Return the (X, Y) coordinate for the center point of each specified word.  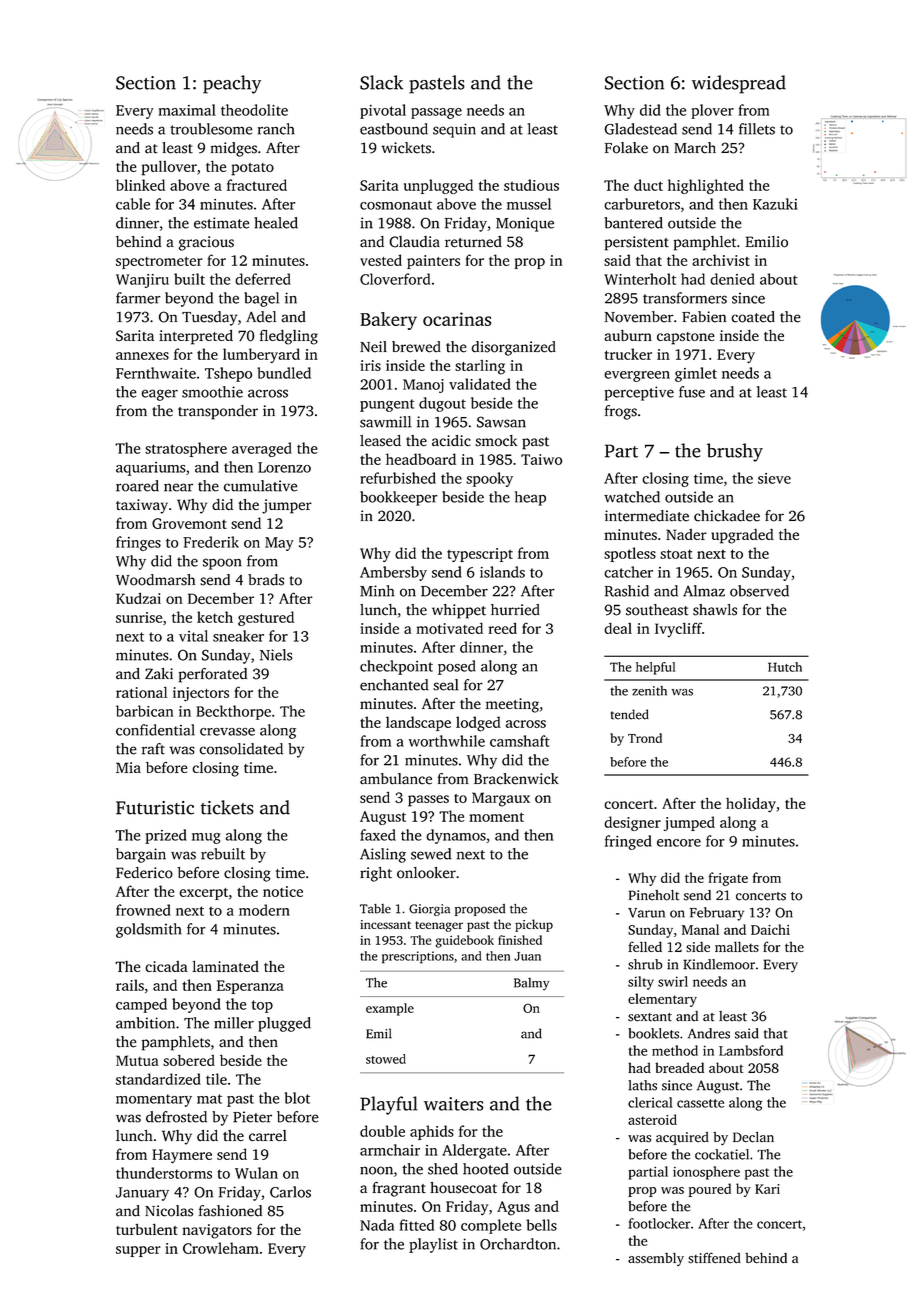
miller (234, 1023)
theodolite (254, 110)
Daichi (770, 929)
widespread (739, 84)
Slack (381, 82)
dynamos (456, 836)
